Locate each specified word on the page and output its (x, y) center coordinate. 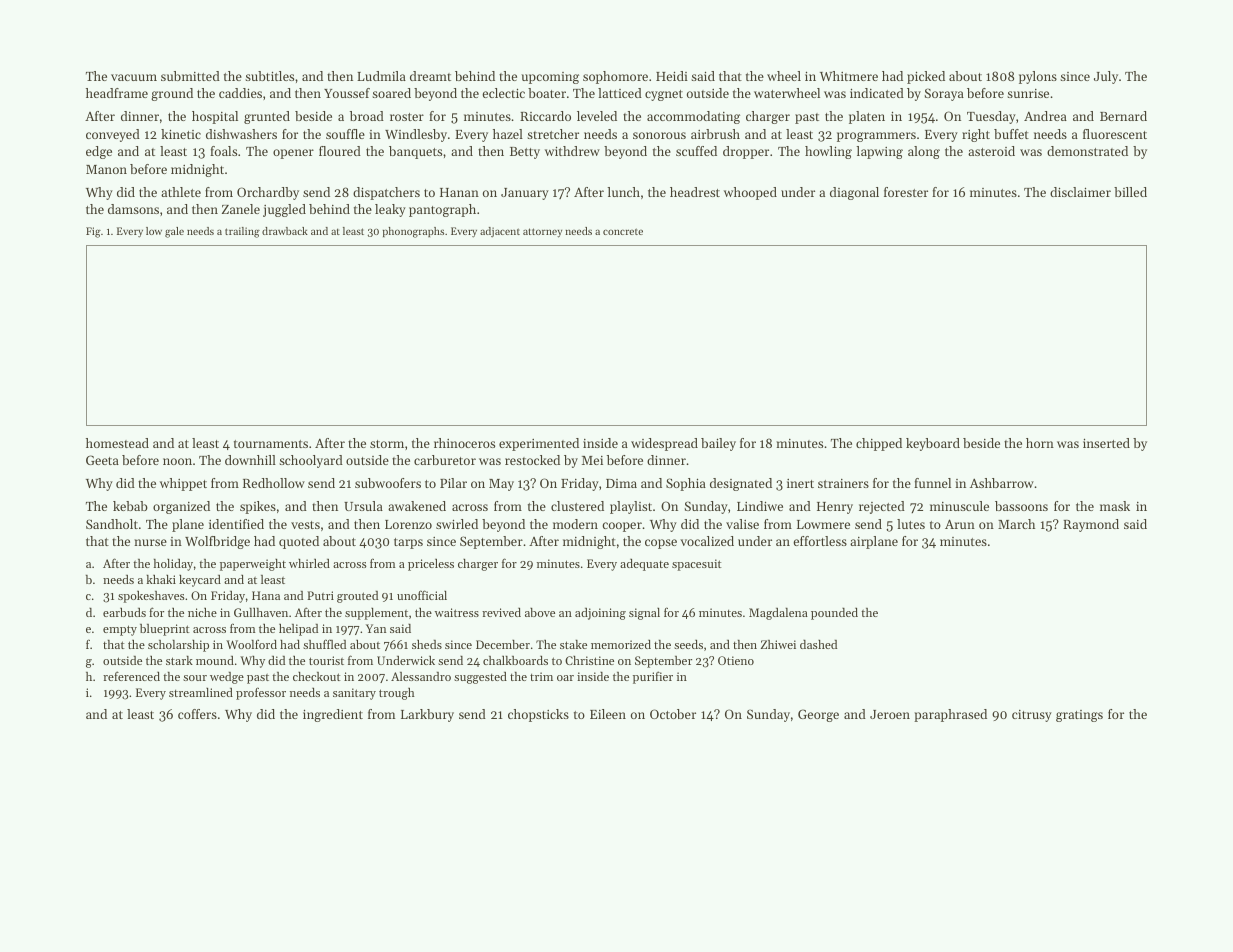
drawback (285, 231)
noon (177, 461)
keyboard (933, 444)
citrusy (1032, 716)
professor (261, 693)
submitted (190, 76)
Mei (592, 460)
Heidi (672, 76)
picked (926, 77)
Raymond (1091, 525)
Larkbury (427, 715)
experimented (539, 444)
